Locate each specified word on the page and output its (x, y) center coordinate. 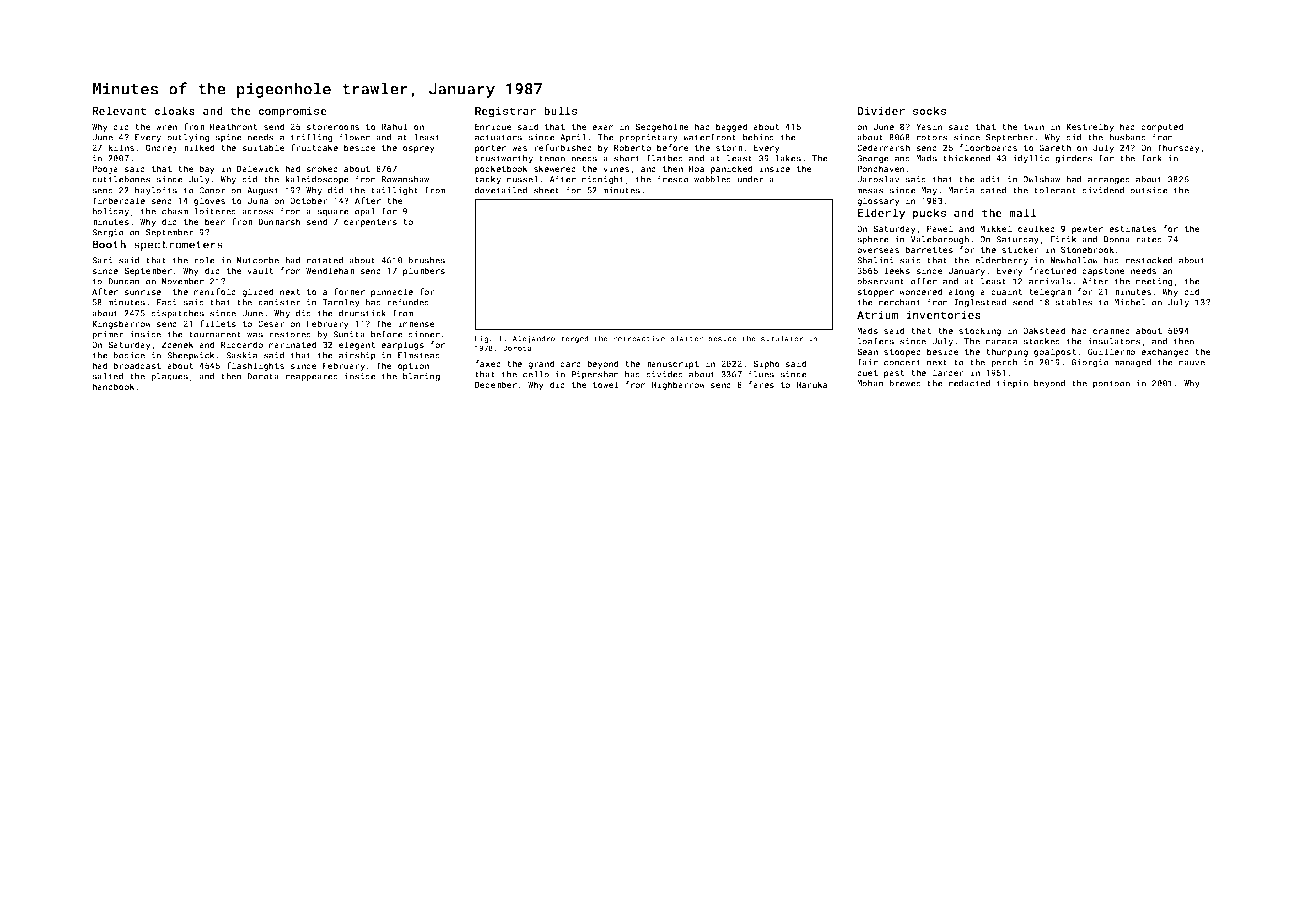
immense (416, 323)
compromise (292, 112)
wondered (920, 291)
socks (929, 110)
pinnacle (392, 292)
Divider (881, 110)
